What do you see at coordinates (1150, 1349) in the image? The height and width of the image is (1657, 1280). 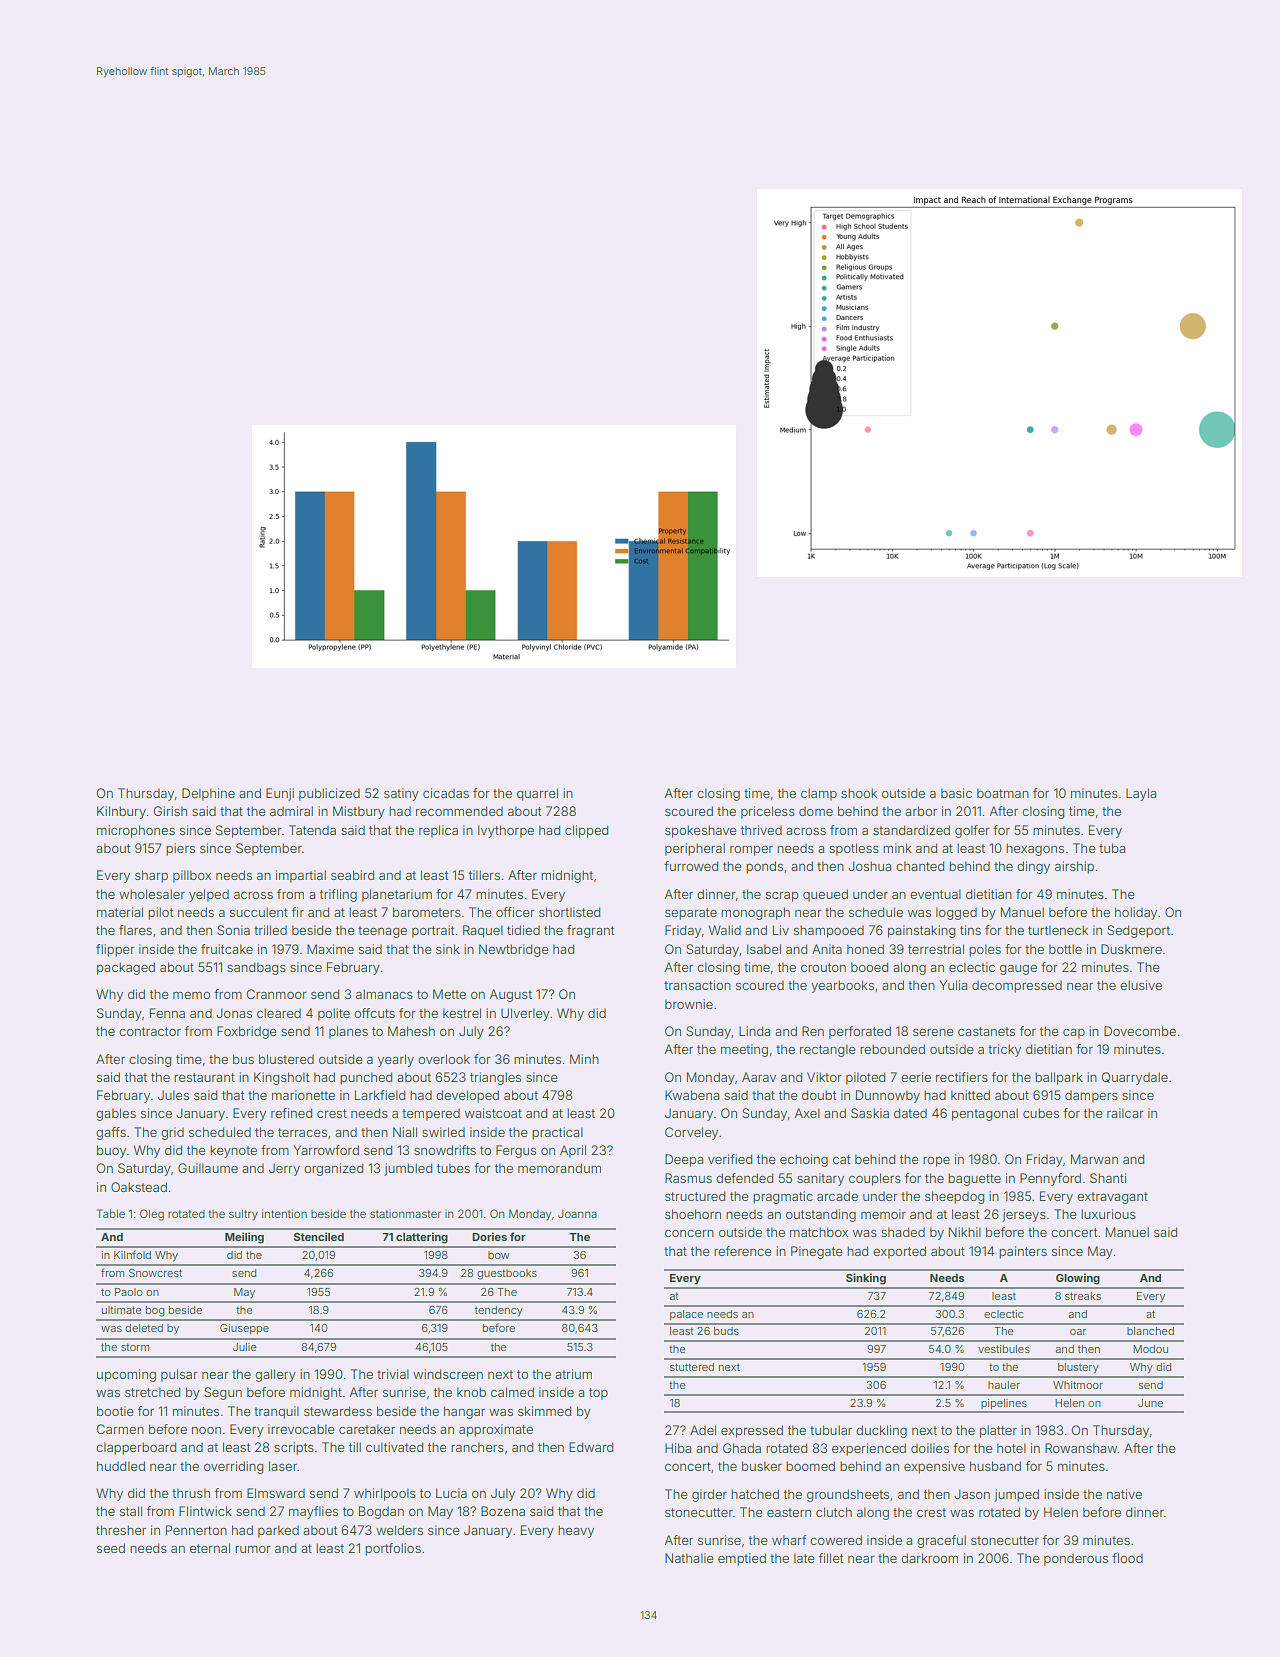 I see `Modou` at bounding box center [1150, 1349].
